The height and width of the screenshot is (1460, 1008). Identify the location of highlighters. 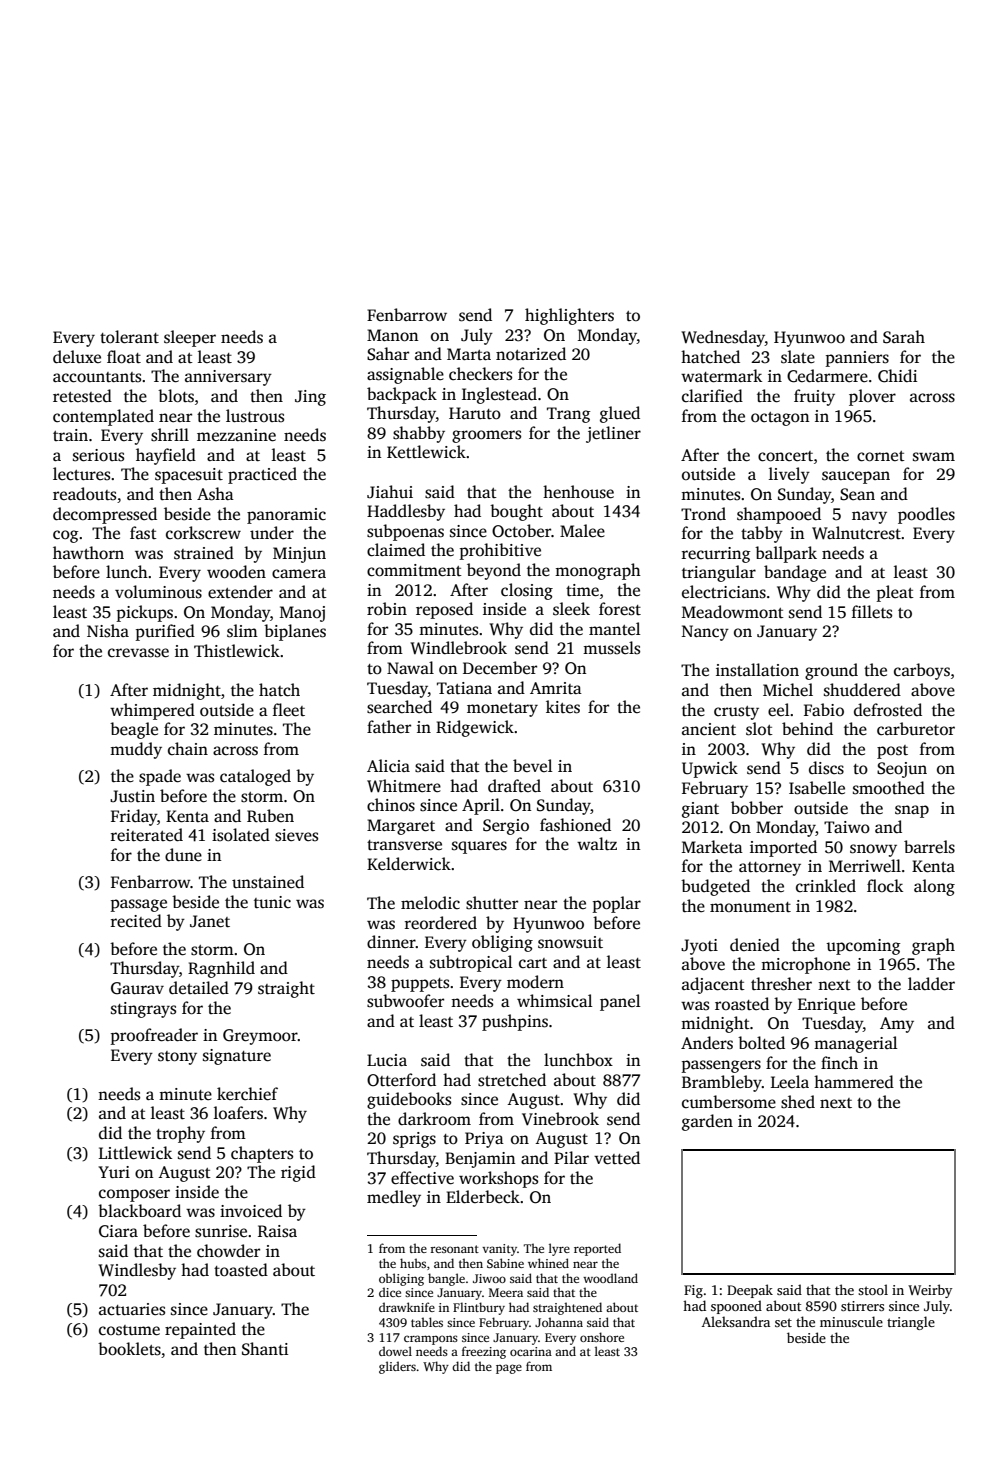
(569, 316).
